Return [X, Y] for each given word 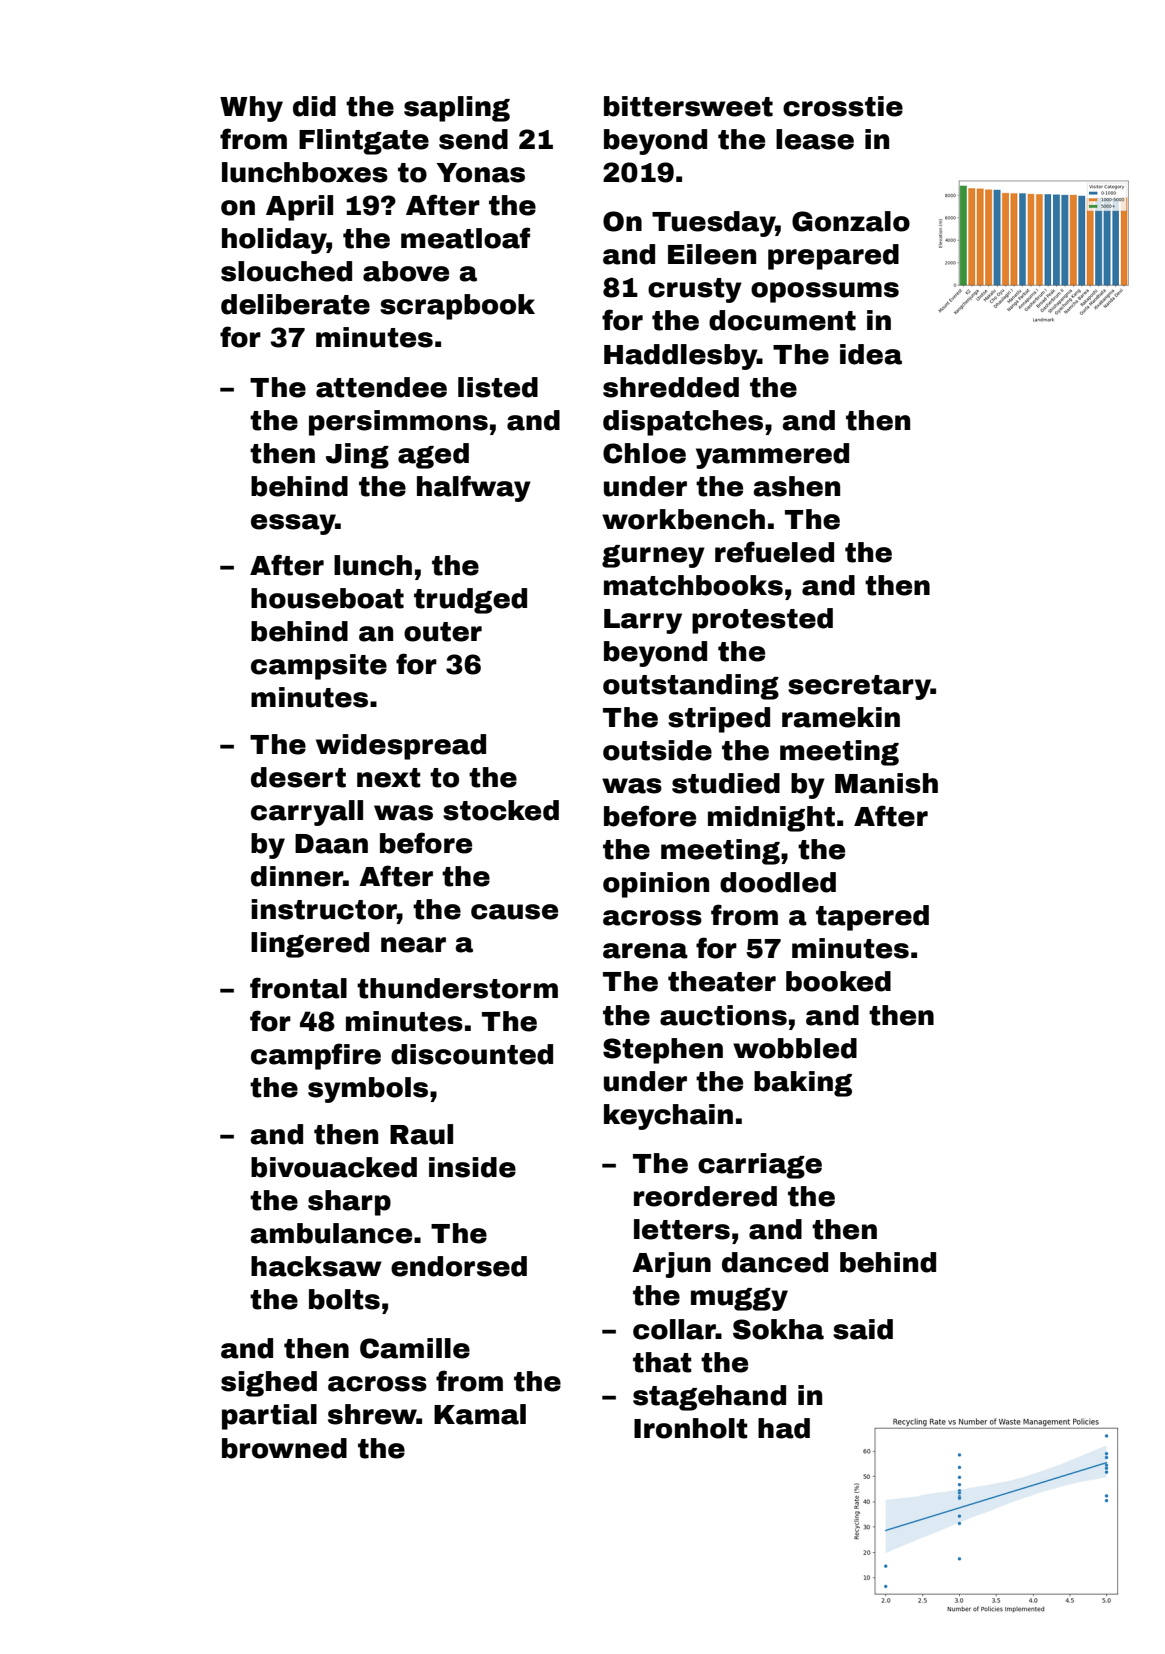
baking [803, 1084]
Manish [886, 783]
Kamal [480, 1414]
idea [871, 354]
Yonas [480, 173]
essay [293, 524]
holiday [274, 241]
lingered [310, 945]
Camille [415, 1348]
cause [514, 912]
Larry [643, 621]
